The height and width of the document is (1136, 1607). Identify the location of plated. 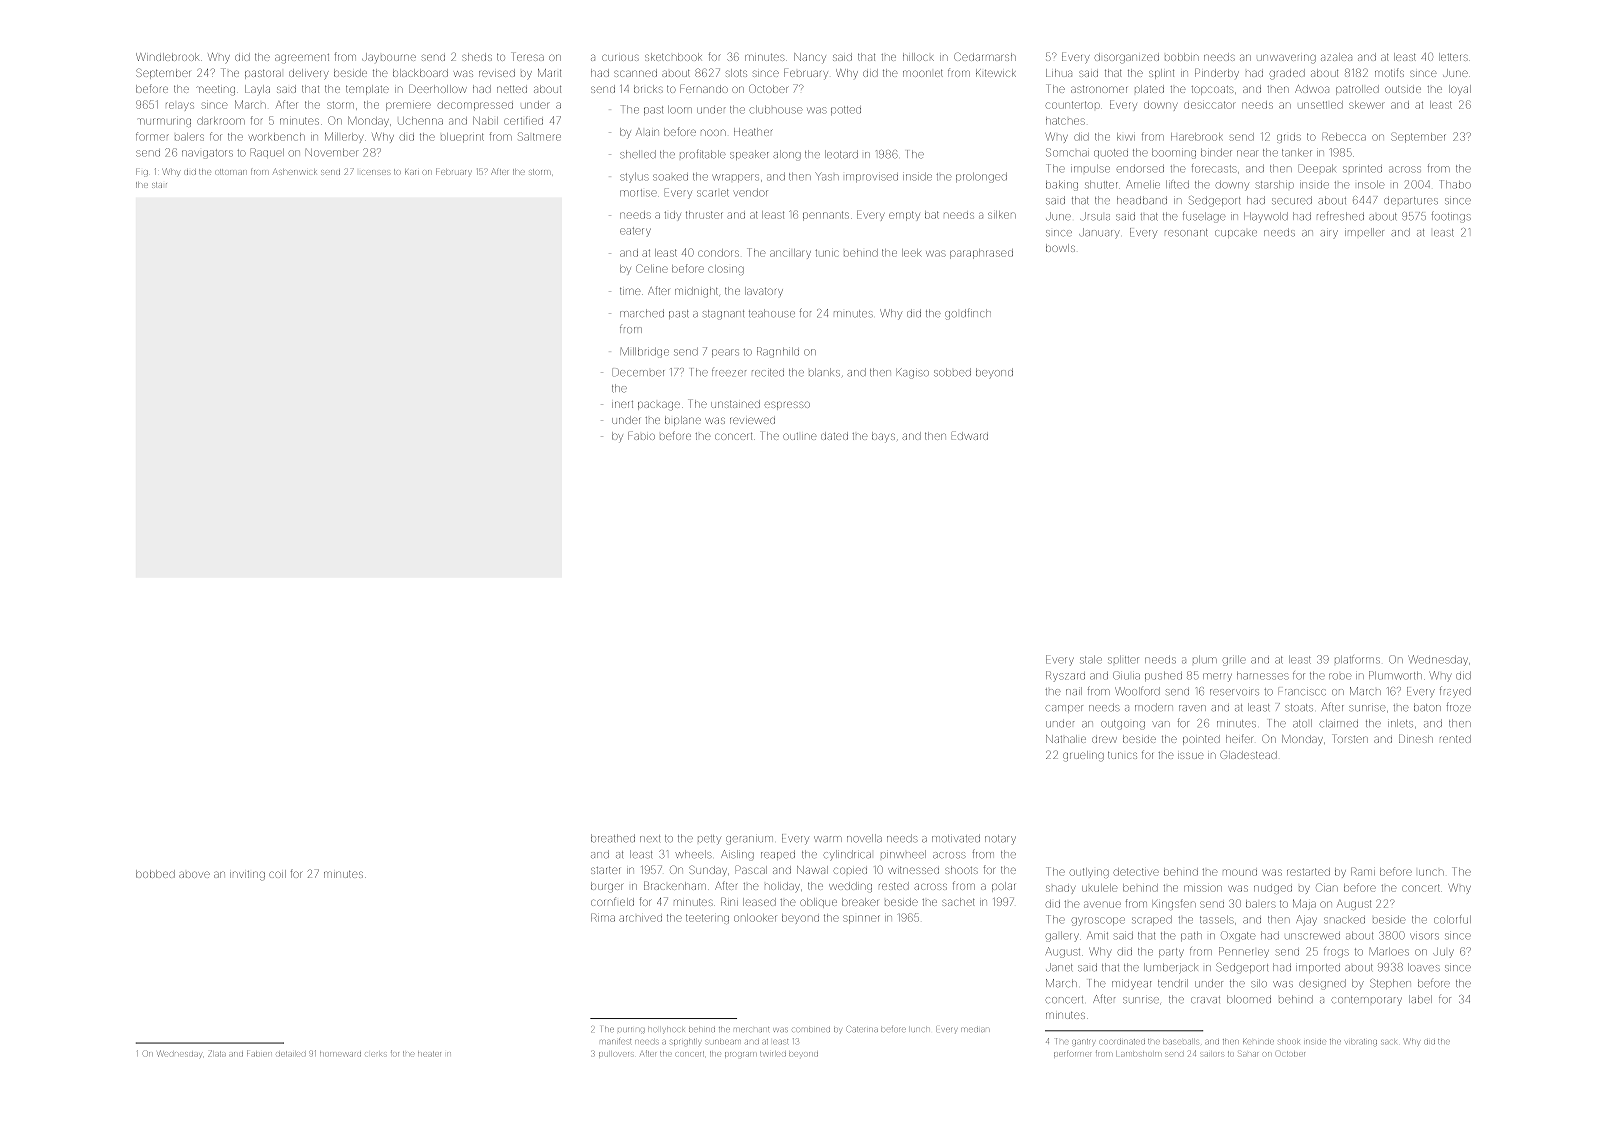
(1149, 89).
